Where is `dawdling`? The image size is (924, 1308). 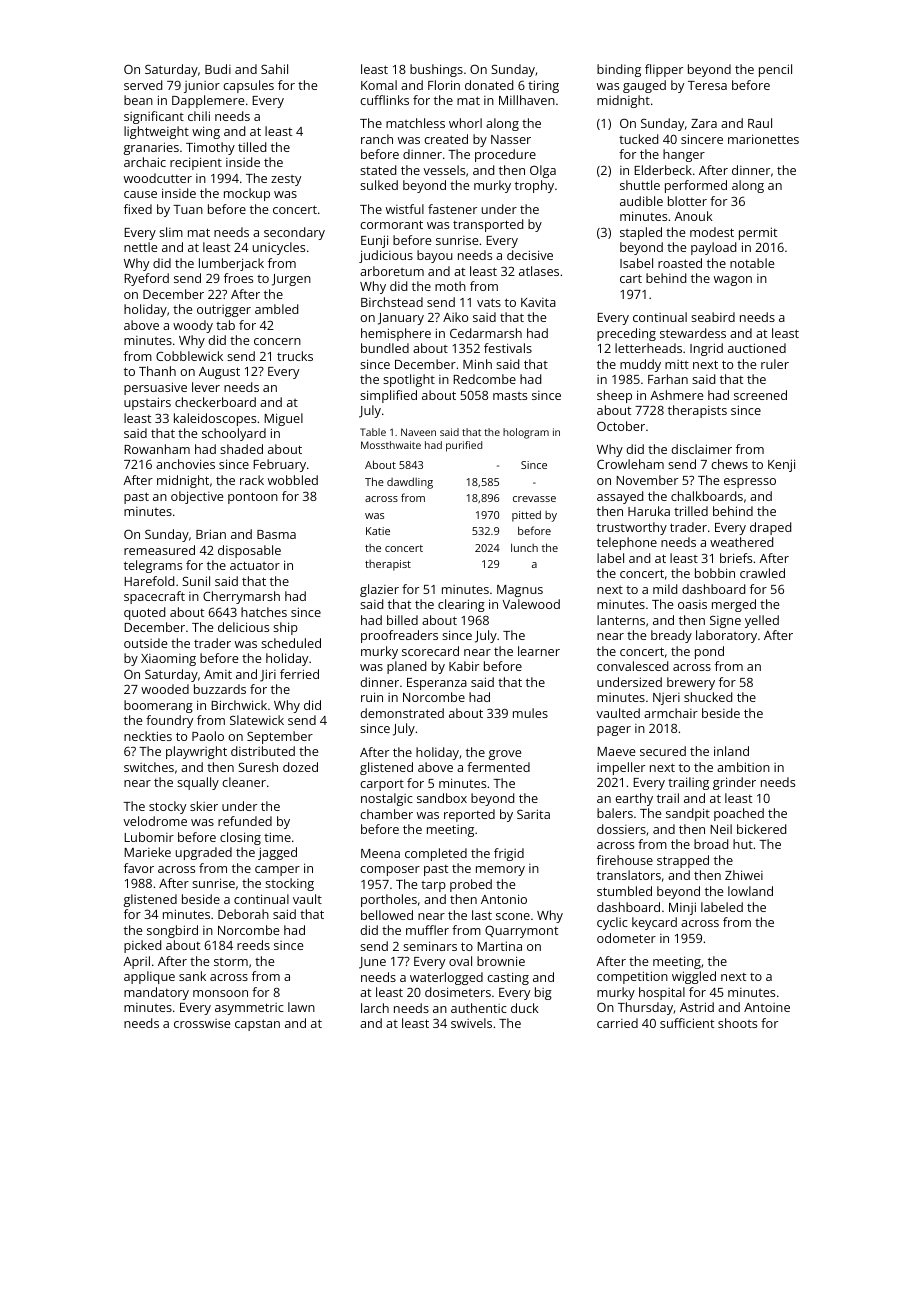
dawdling is located at coordinates (410, 483).
